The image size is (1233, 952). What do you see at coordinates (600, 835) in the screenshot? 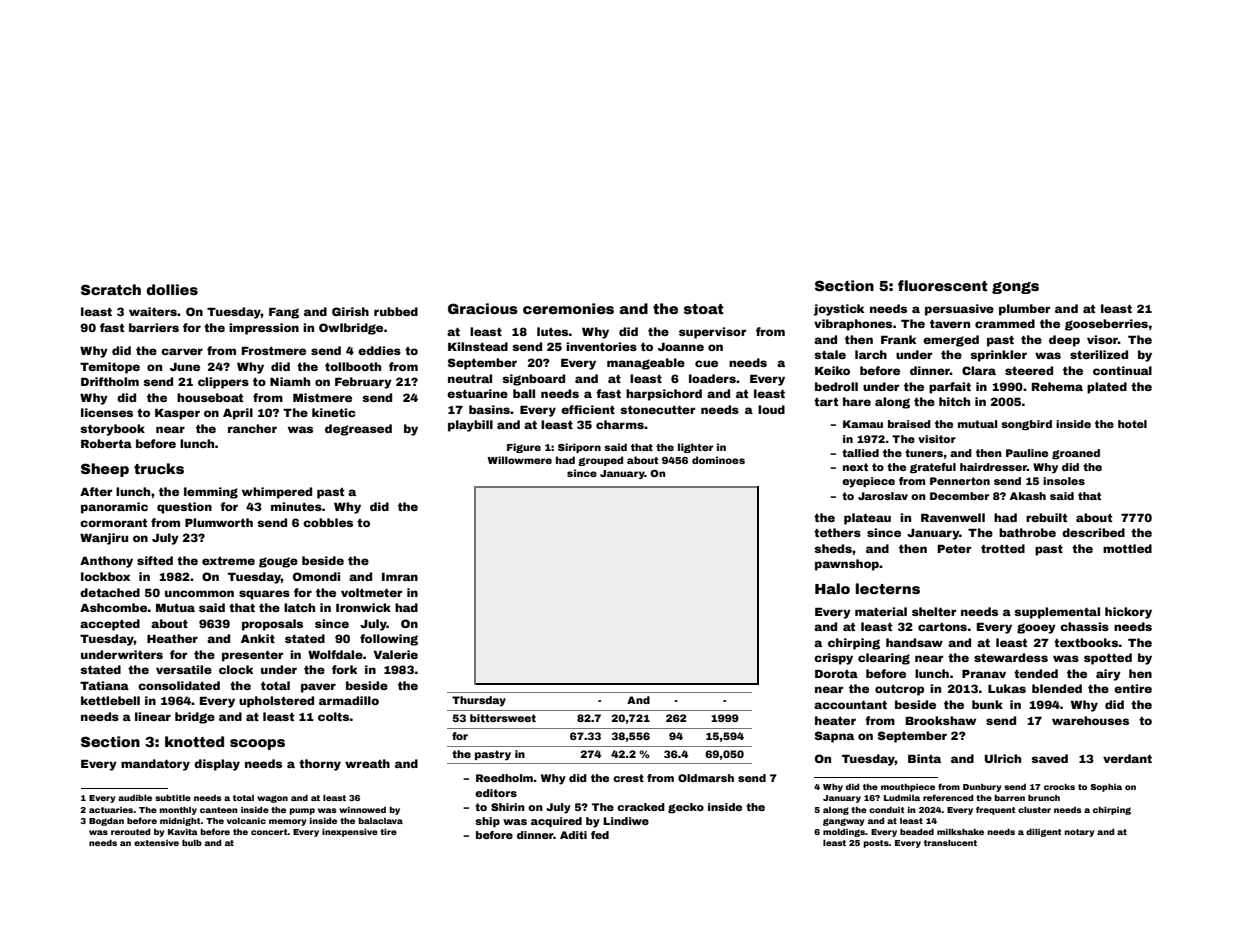
I see `fed` at bounding box center [600, 835].
